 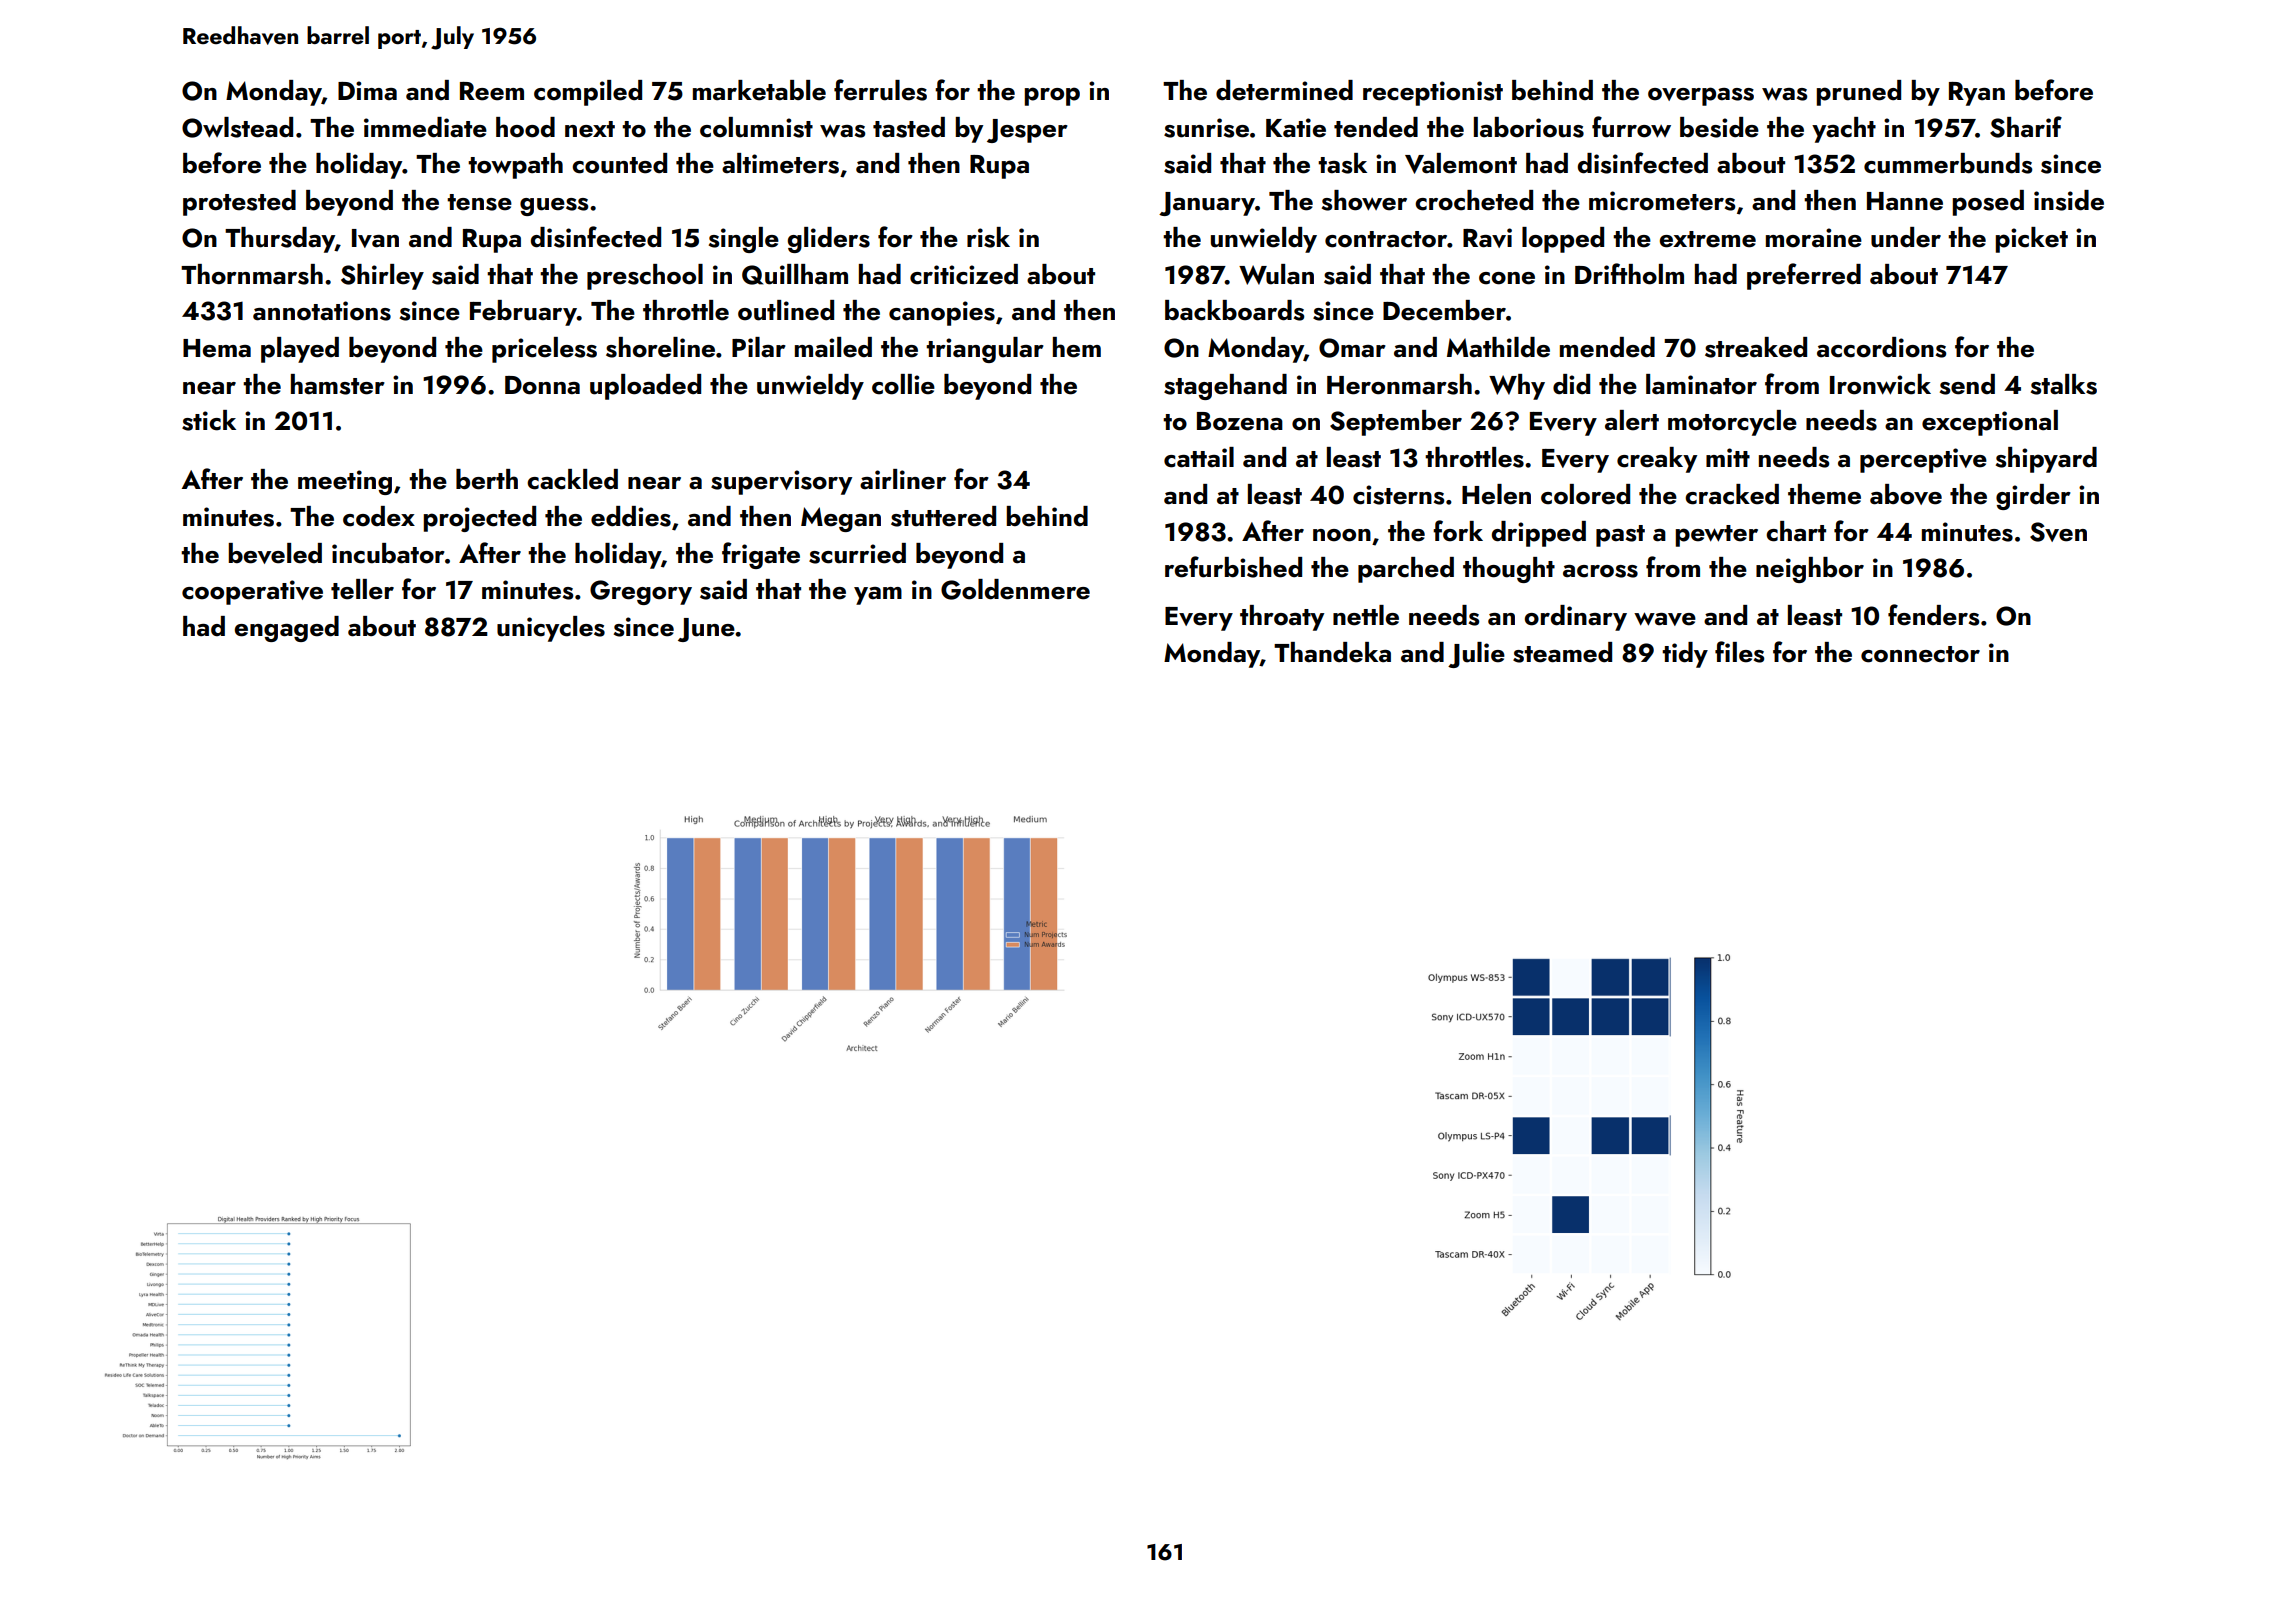 I want to click on task, so click(x=1342, y=163).
